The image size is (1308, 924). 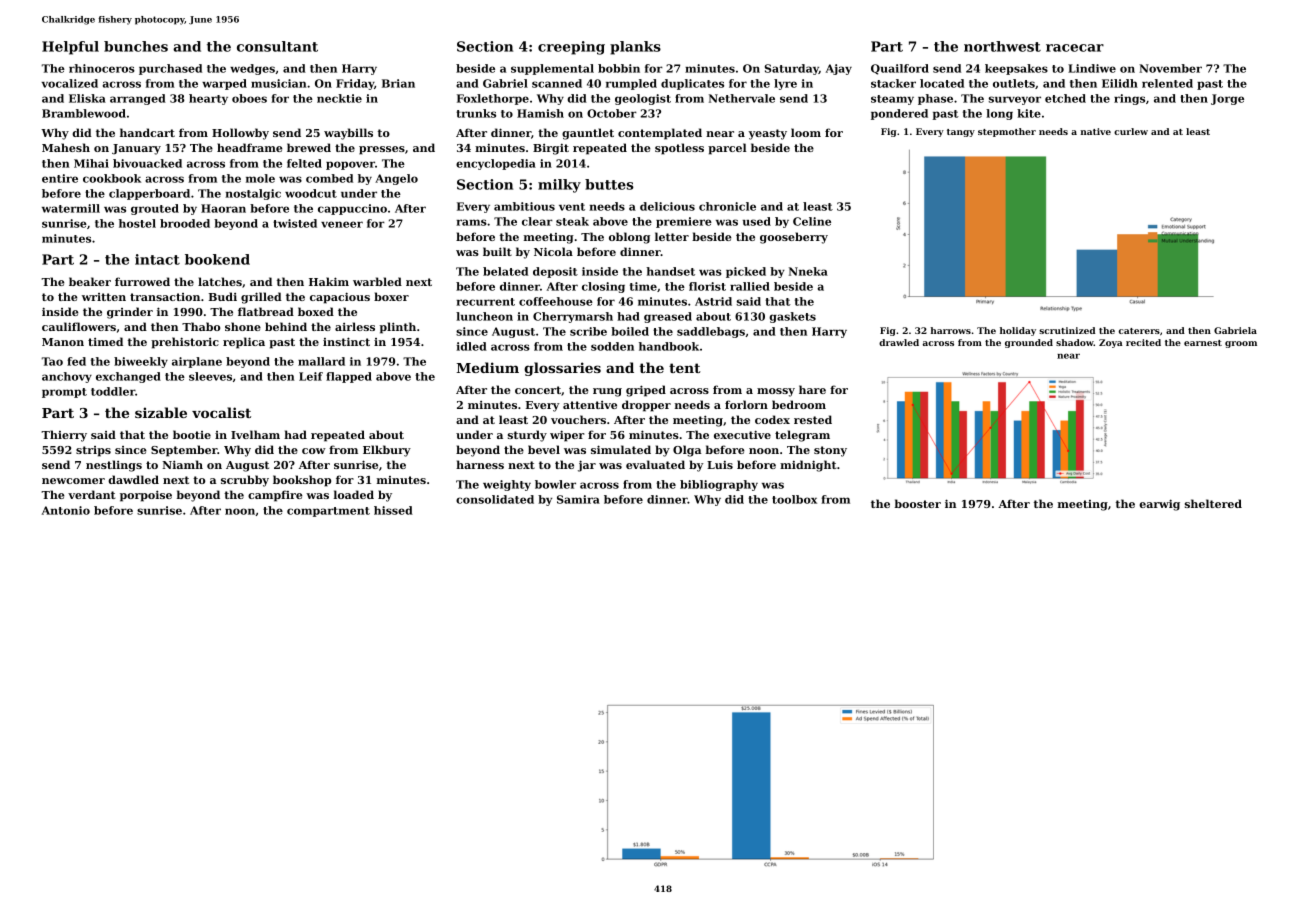 I want to click on luncheon, so click(x=484, y=316).
